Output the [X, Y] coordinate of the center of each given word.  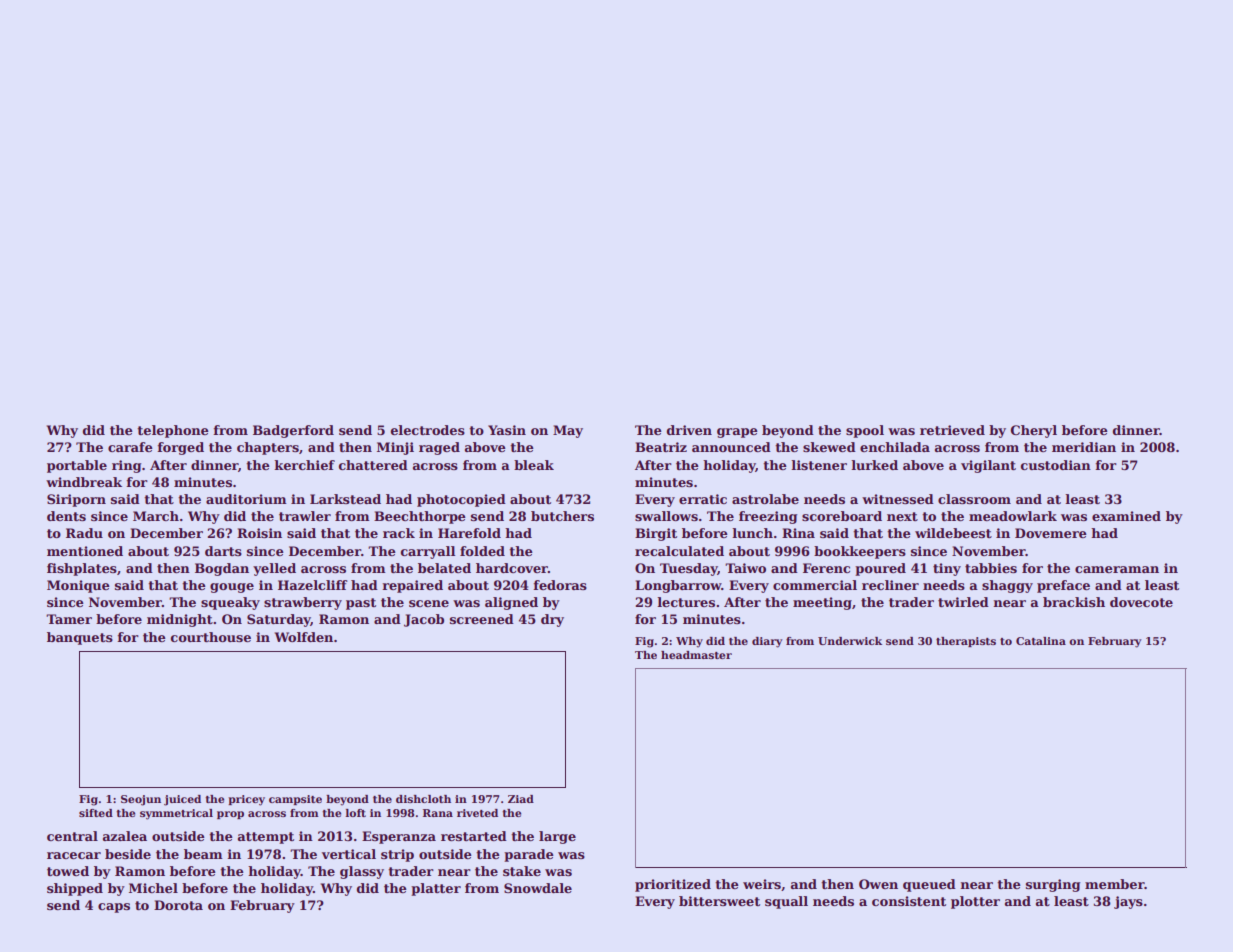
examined [1126, 516]
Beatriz [661, 447]
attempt [266, 838]
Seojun [141, 800]
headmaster [696, 655]
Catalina [1041, 641]
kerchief [304, 465]
